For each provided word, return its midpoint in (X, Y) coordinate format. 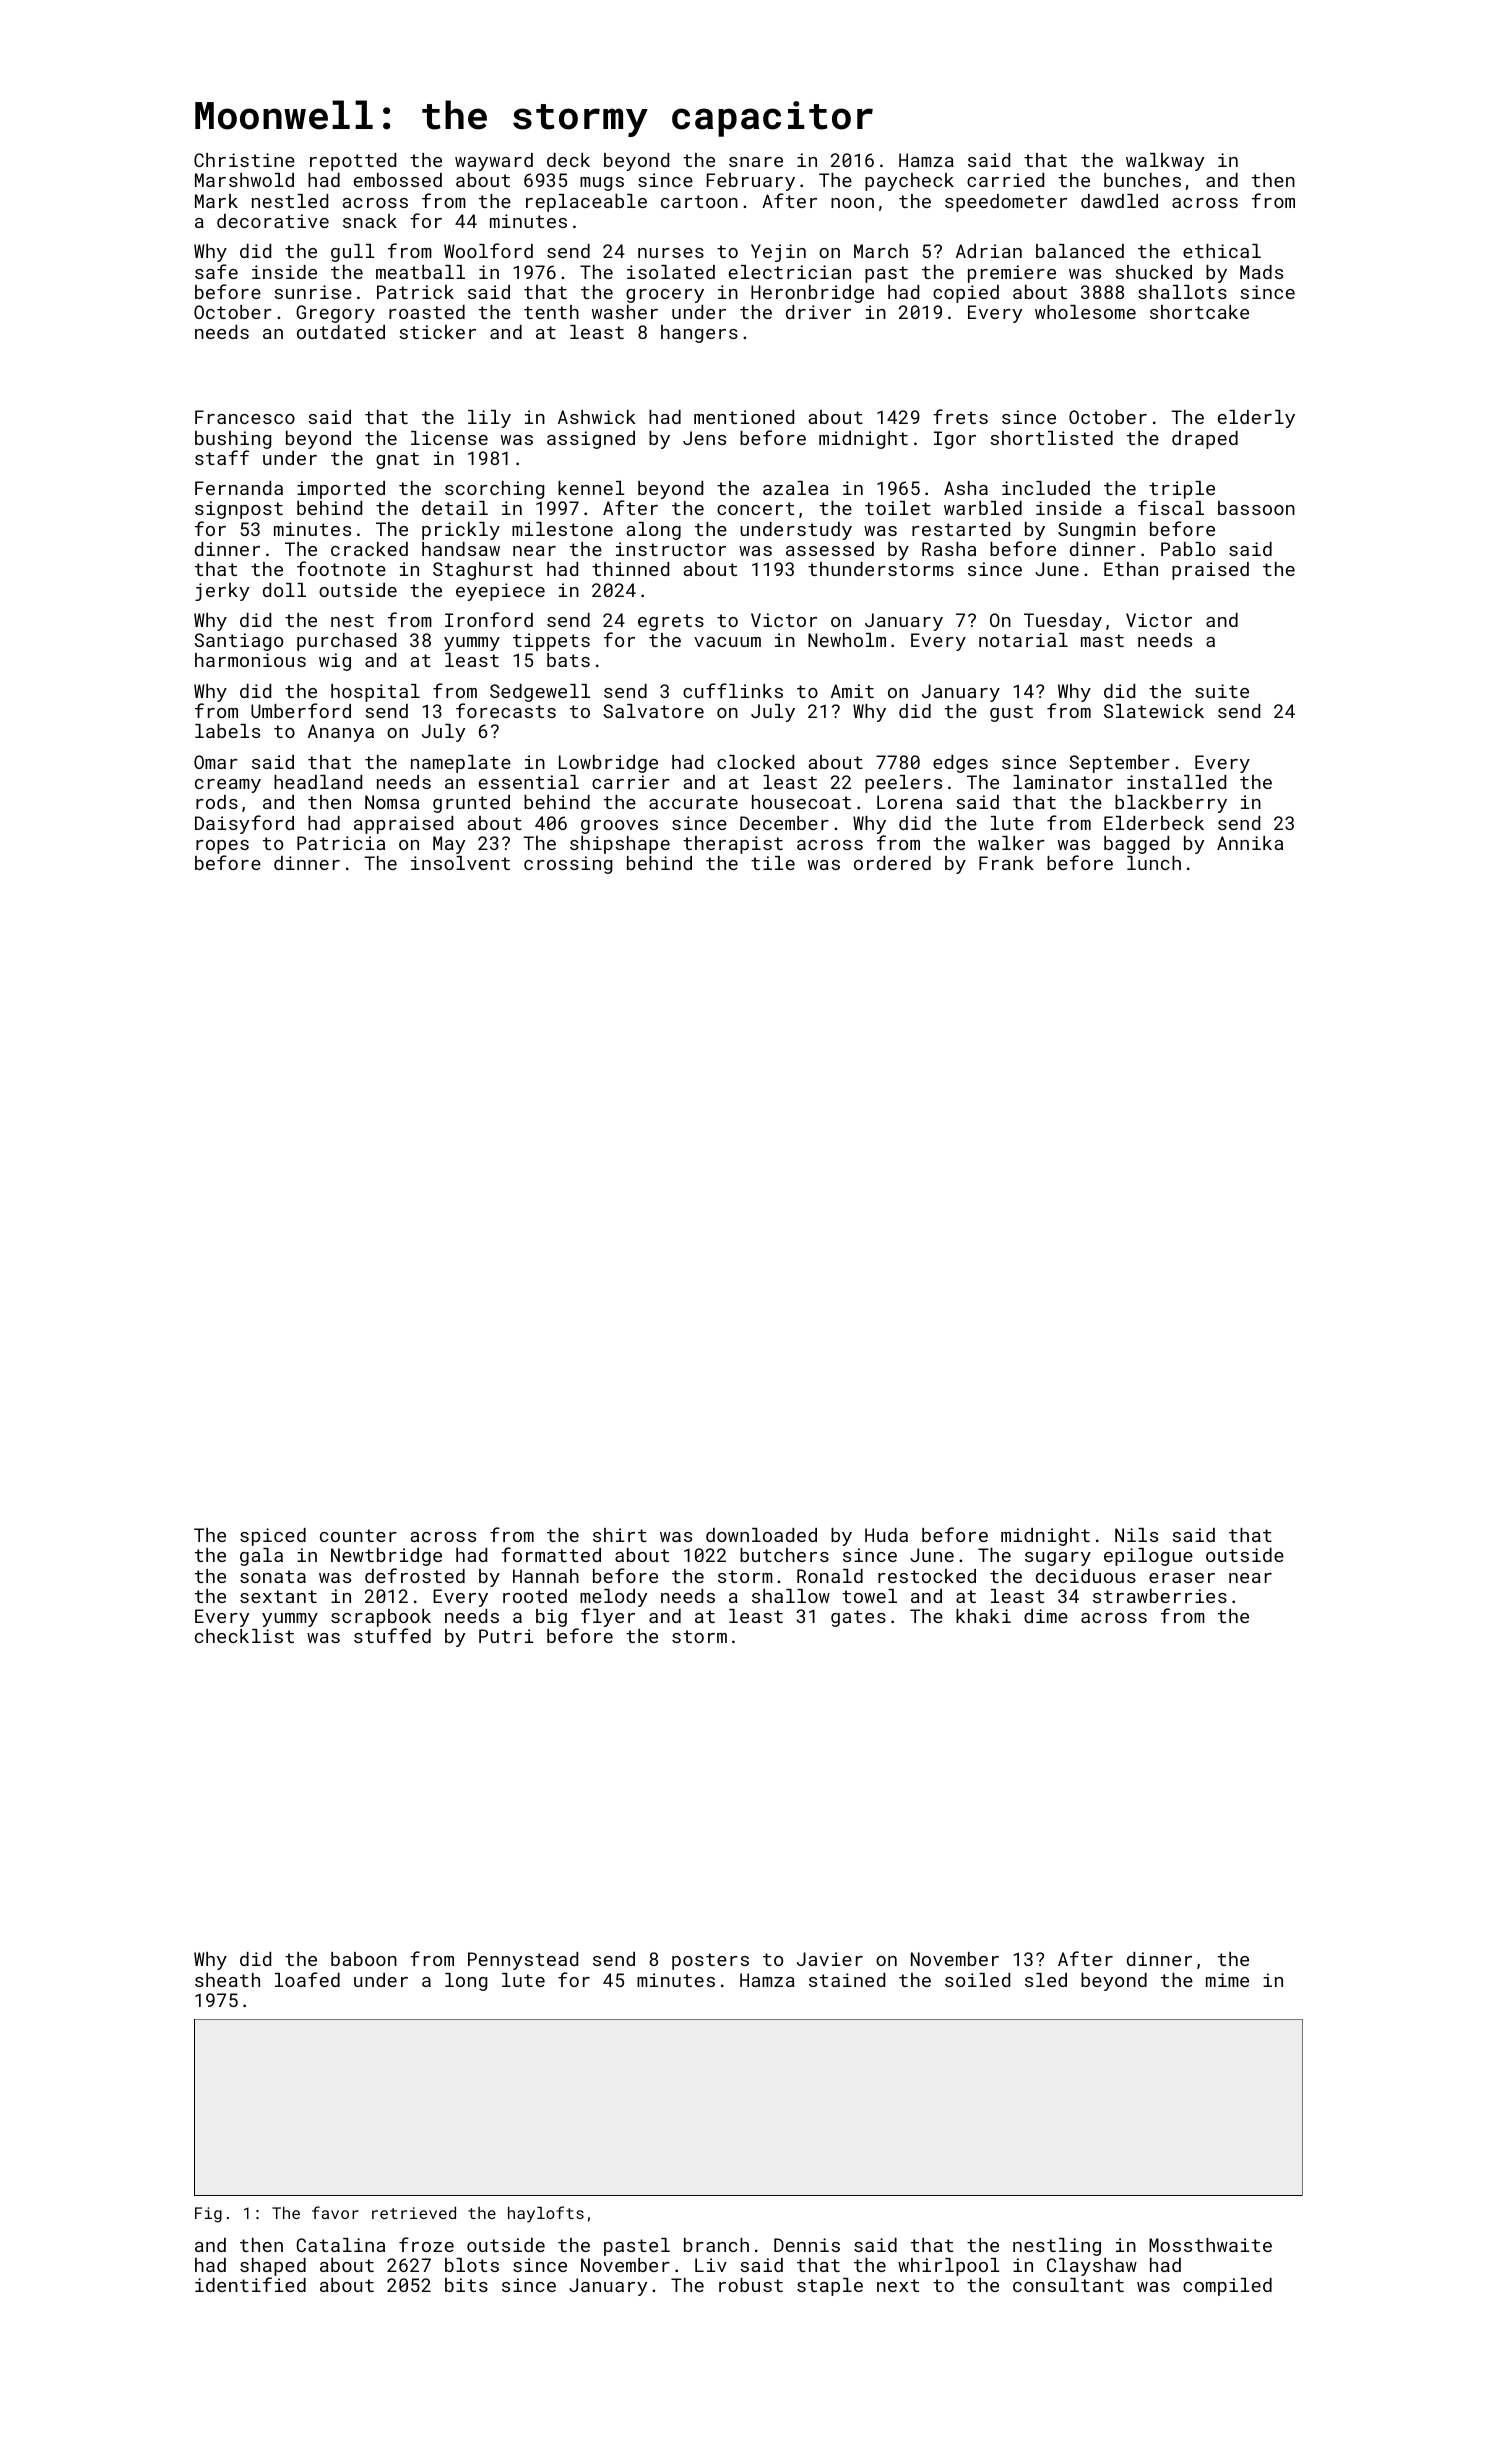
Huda (886, 1535)
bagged (1136, 845)
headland (318, 782)
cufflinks (733, 690)
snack (370, 221)
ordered (892, 863)
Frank (1006, 863)
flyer (608, 1617)
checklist (244, 1636)
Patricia (341, 843)
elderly (1256, 419)
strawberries (1160, 1596)
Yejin (778, 253)
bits (466, 2285)
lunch (1154, 863)
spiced (273, 1537)
